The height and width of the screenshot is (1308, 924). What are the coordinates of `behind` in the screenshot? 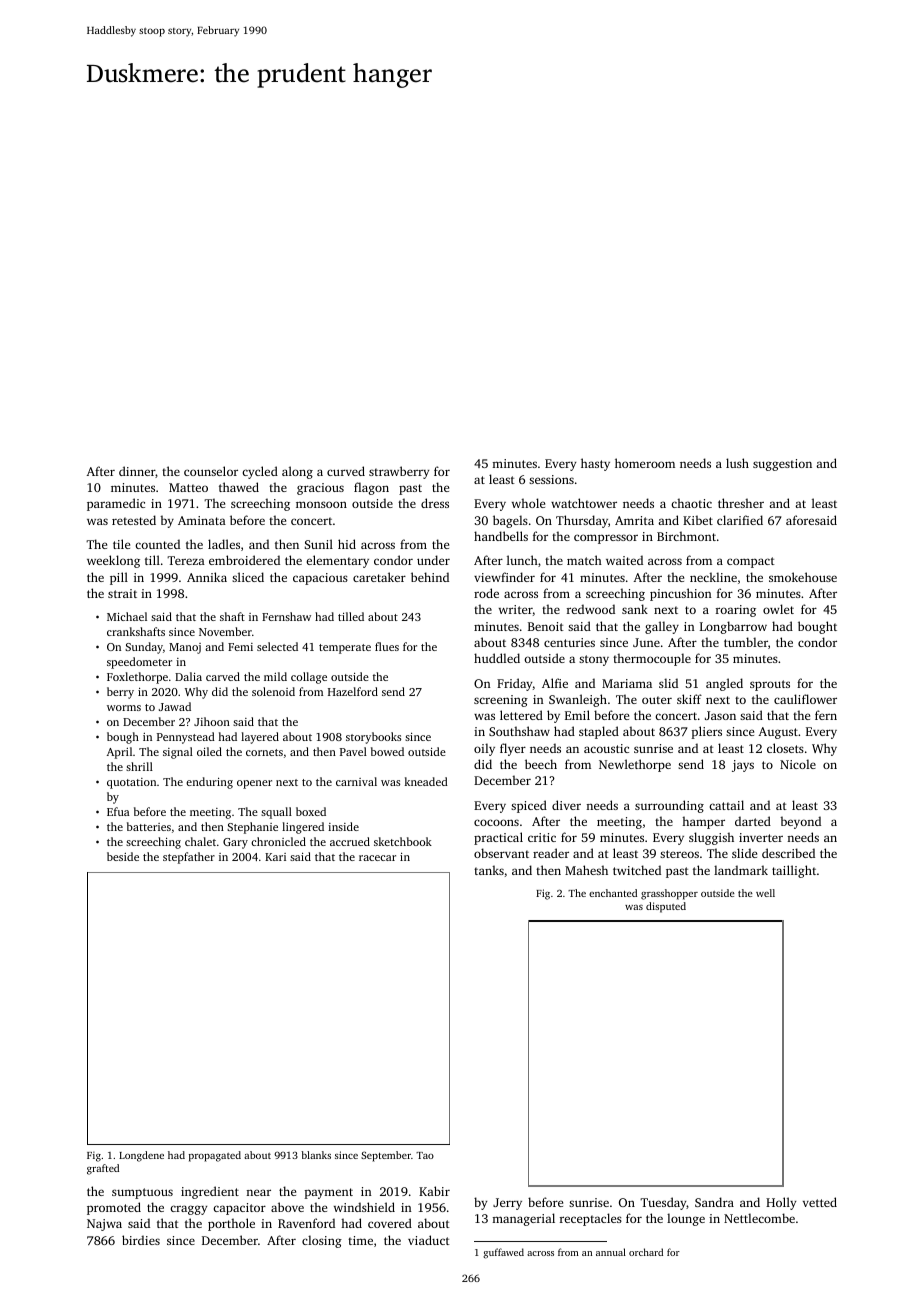 It's located at (430, 577).
